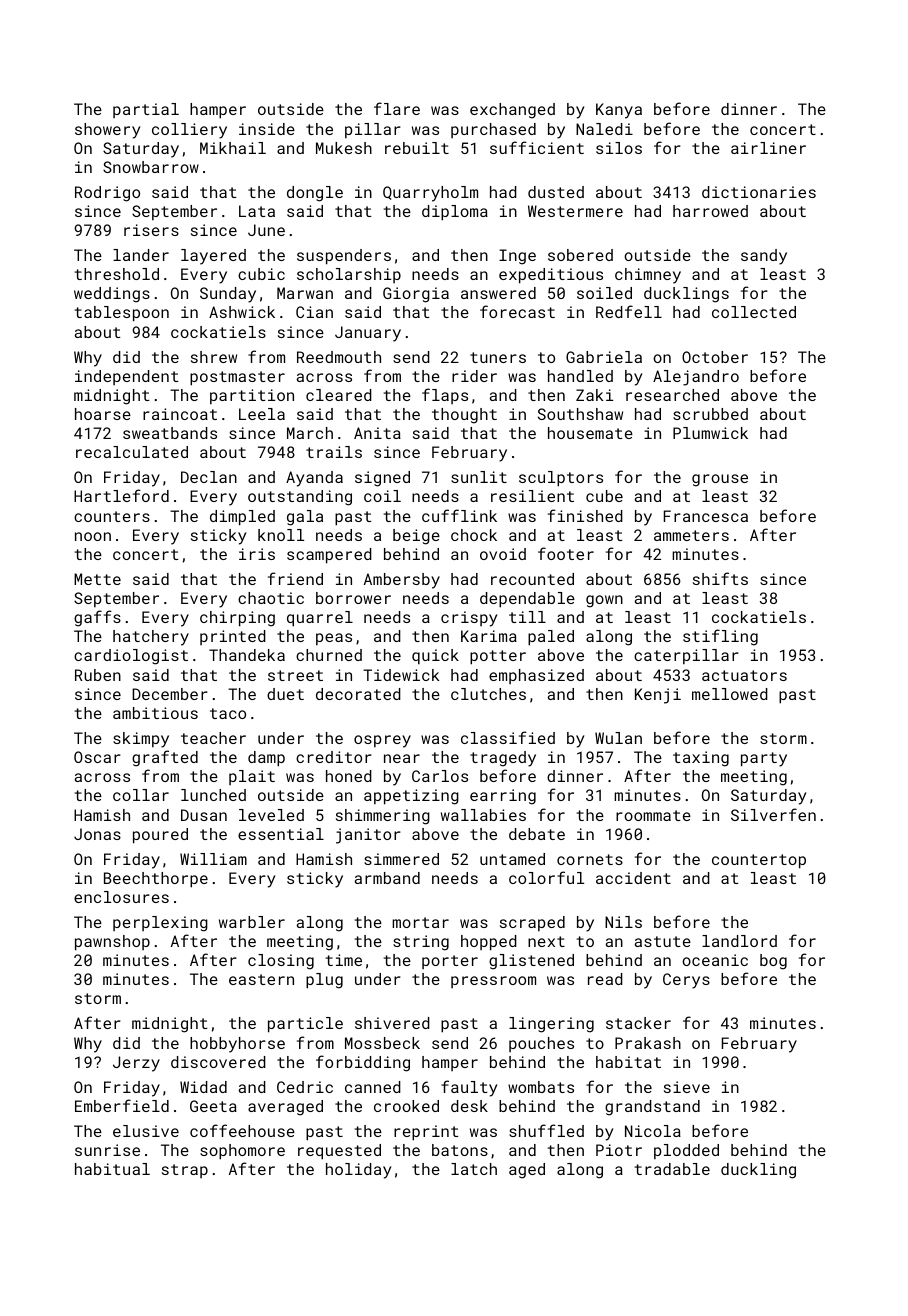 The height and width of the screenshot is (1316, 908). Describe the element at coordinates (189, 131) in the screenshot. I see `colliery` at that location.
